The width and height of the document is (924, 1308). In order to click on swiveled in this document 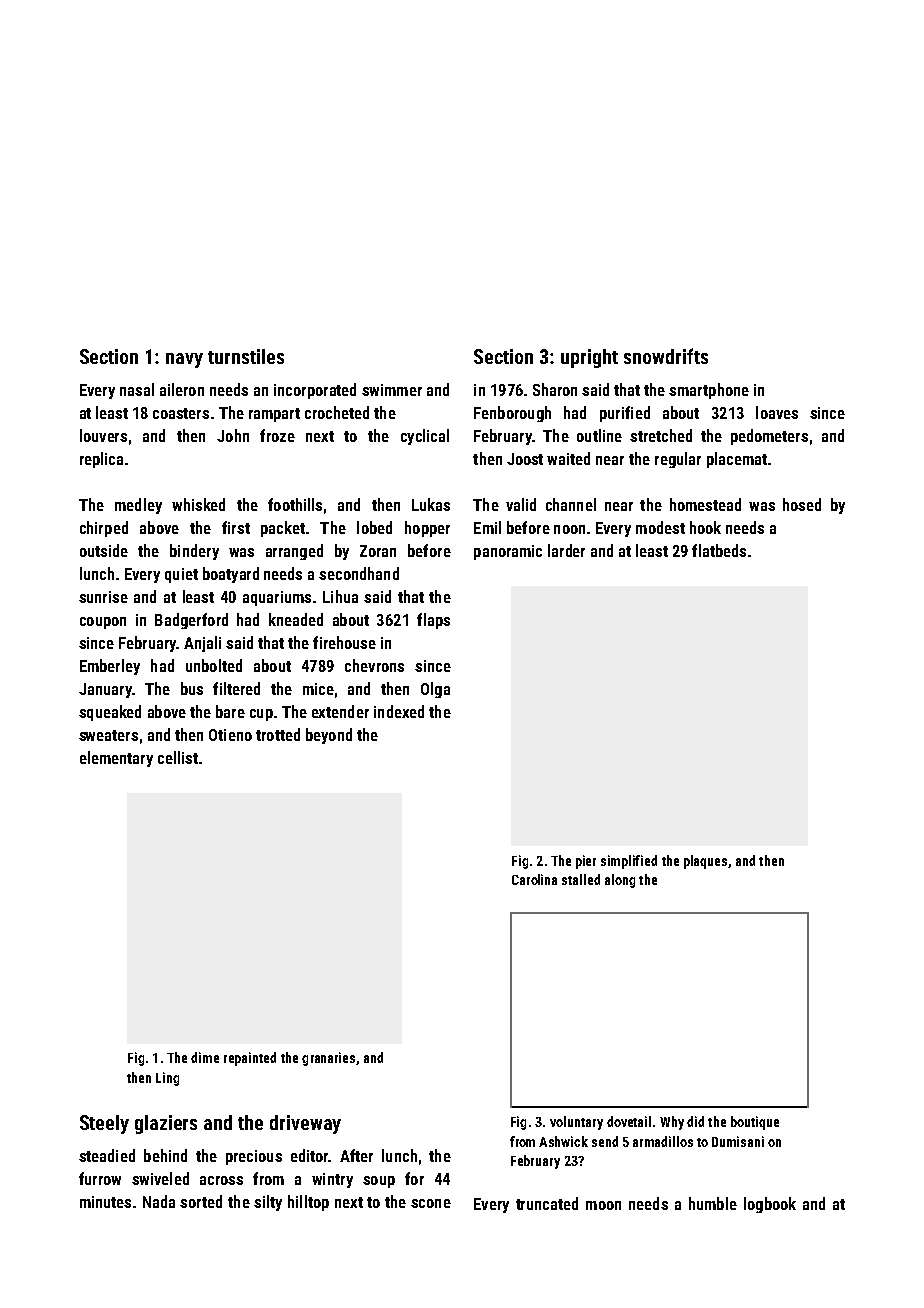, I will do `click(160, 1178)`.
